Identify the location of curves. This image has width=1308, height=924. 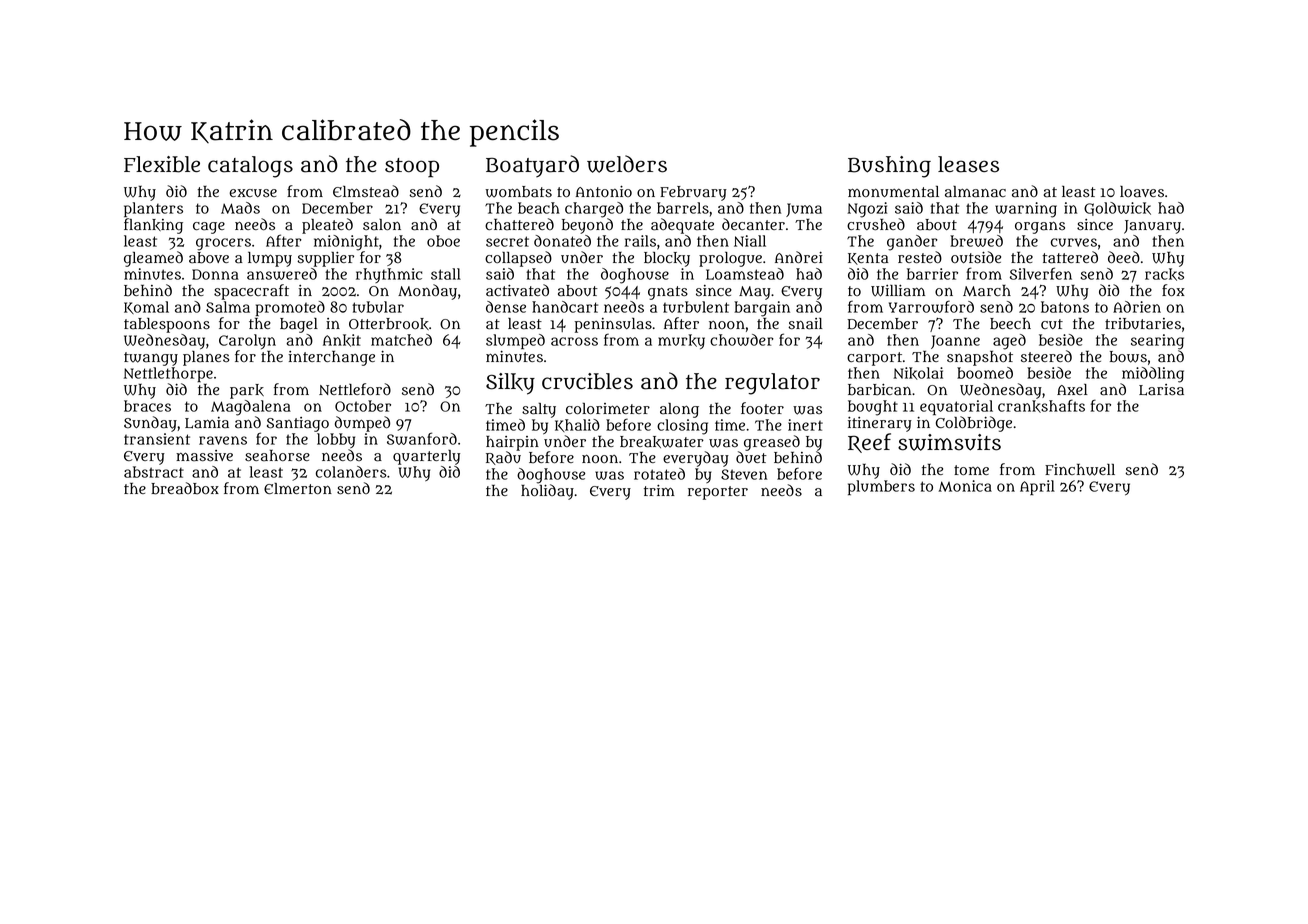
(1074, 242).
